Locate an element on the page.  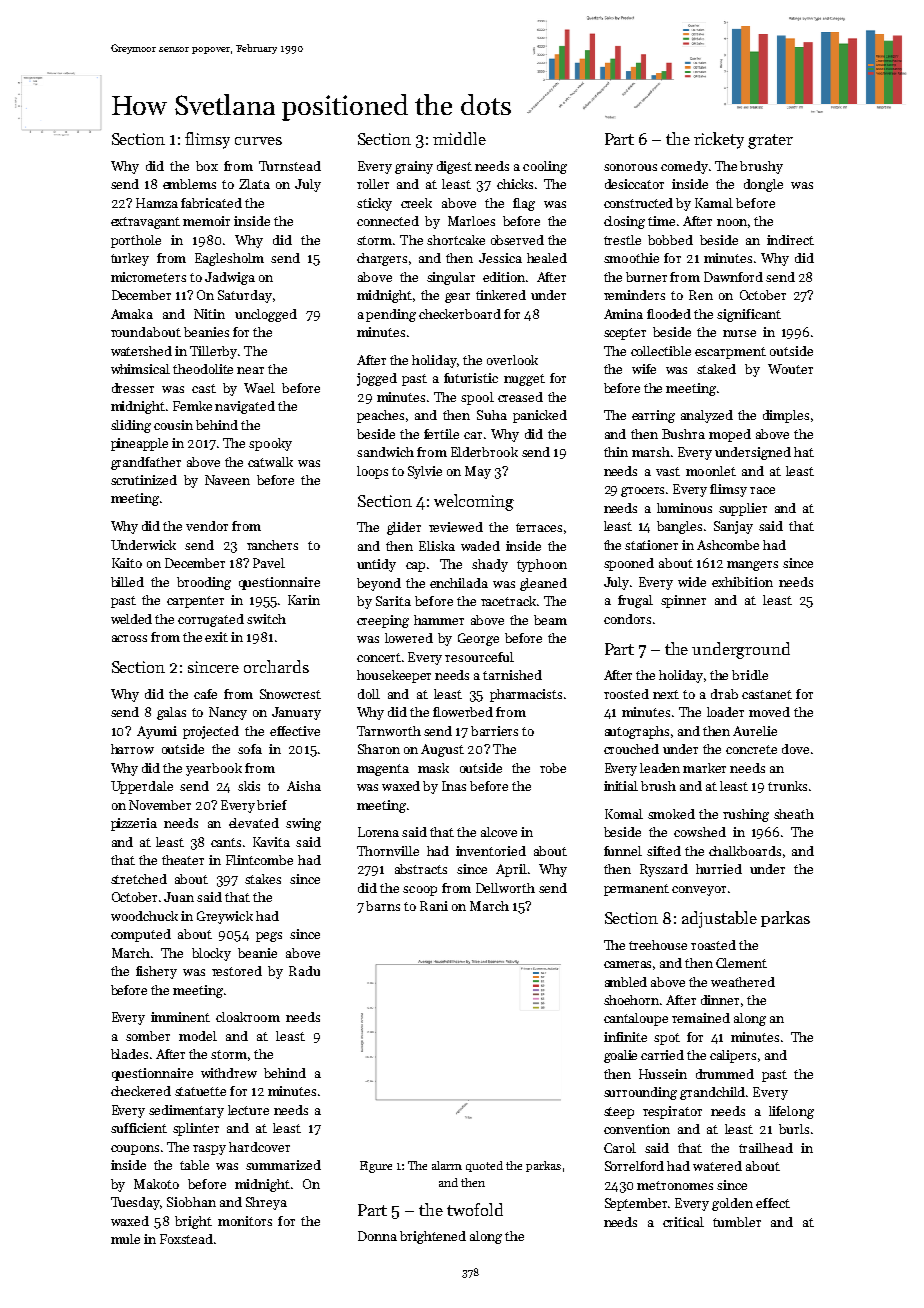
rickety is located at coordinates (719, 140).
